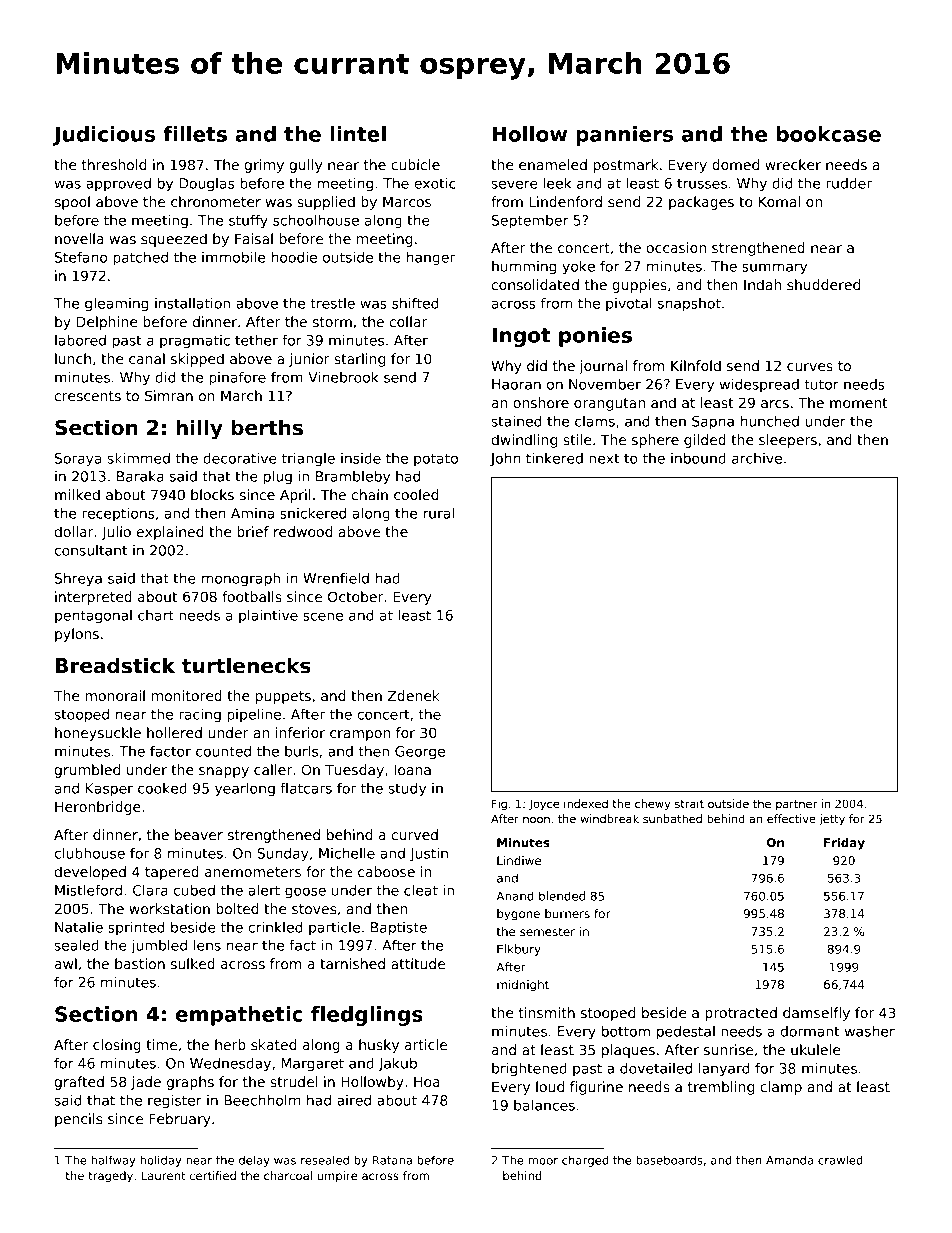 The width and height of the screenshot is (952, 1233). What do you see at coordinates (609, 818) in the screenshot?
I see `windbreak` at bounding box center [609, 818].
